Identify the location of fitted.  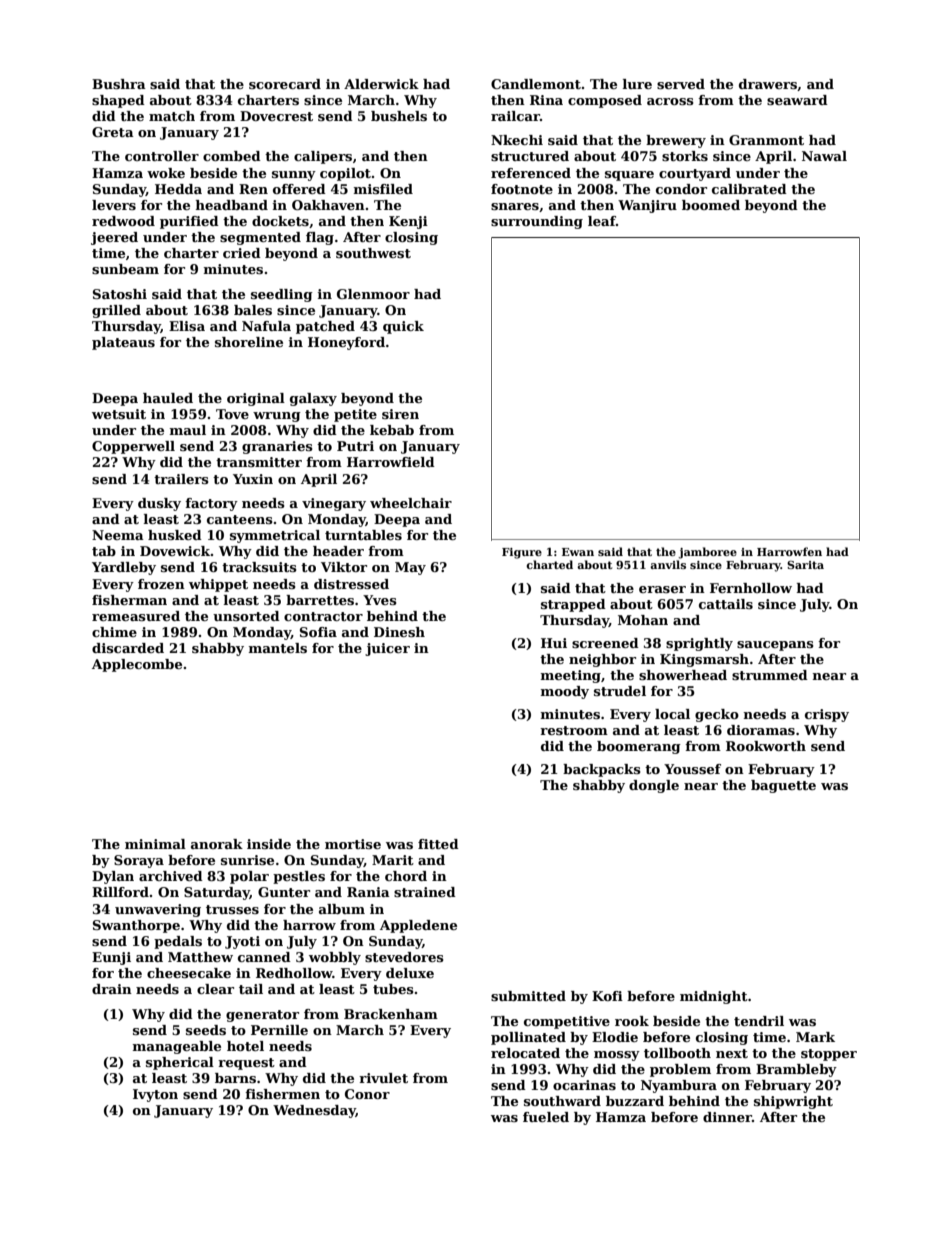
(438, 844).
